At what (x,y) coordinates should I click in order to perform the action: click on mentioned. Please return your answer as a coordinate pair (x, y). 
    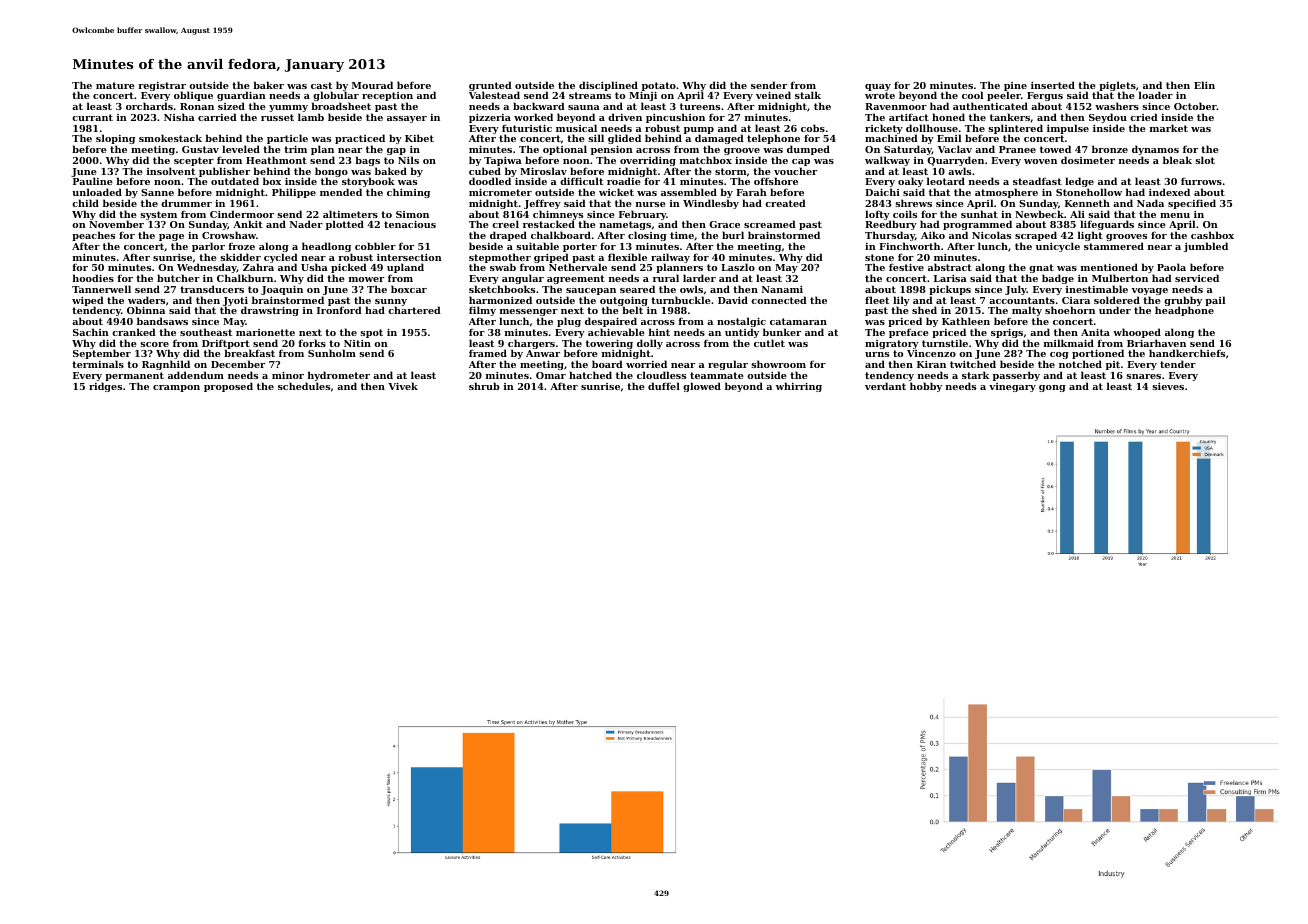
    Looking at the image, I should click on (1109, 267).
